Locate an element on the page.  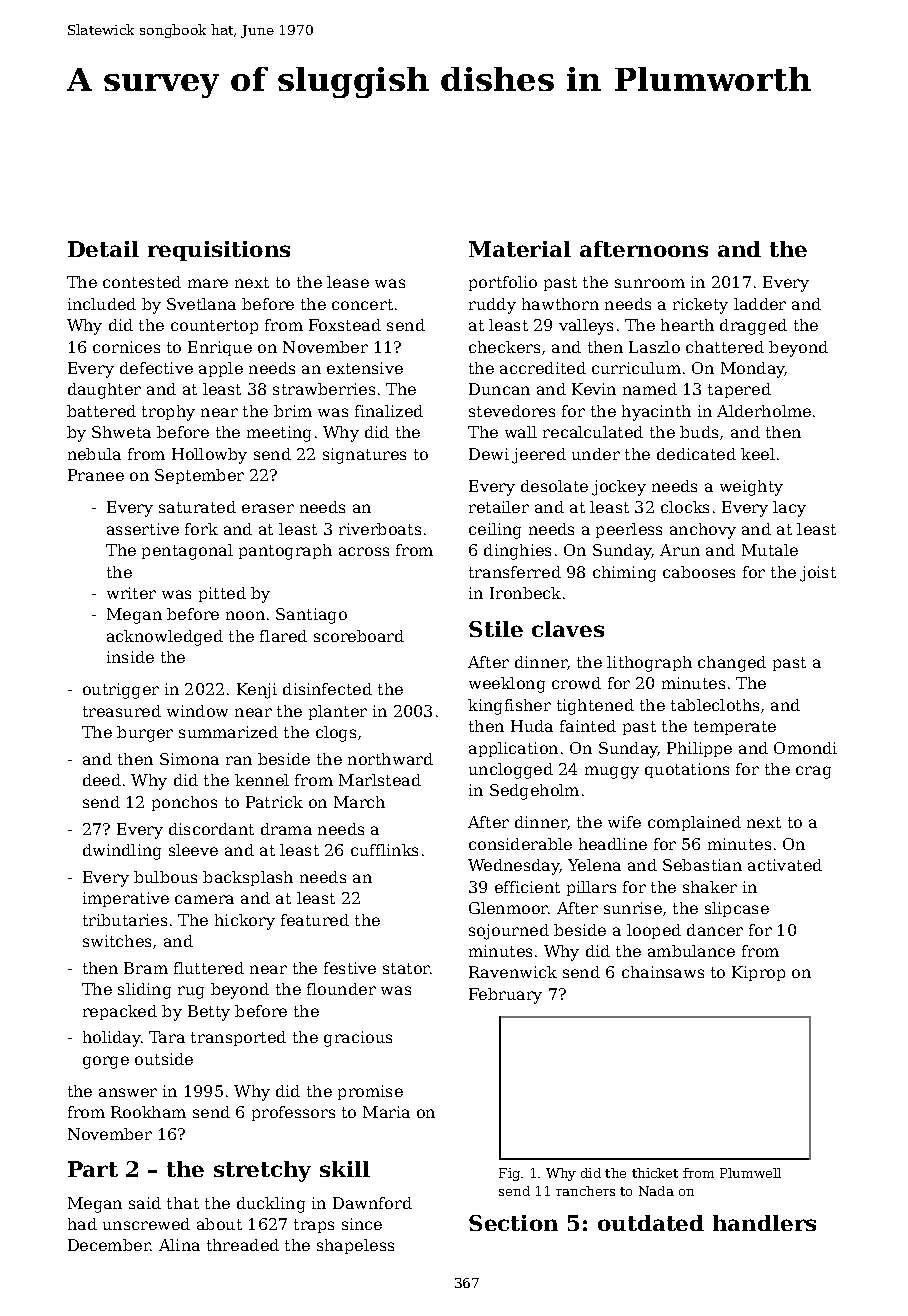
Plumwell is located at coordinates (750, 1173).
